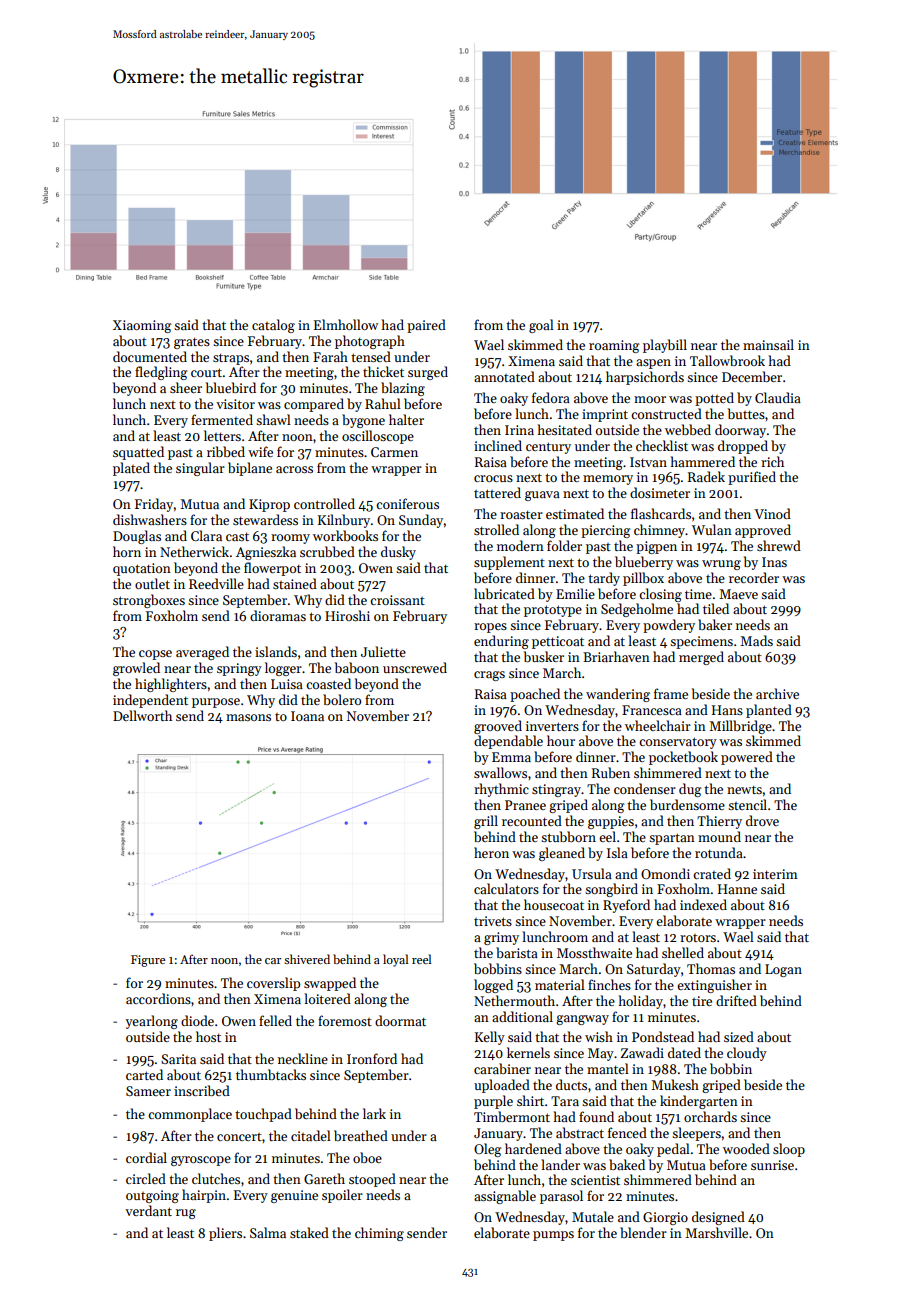  I want to click on grill, so click(486, 822).
